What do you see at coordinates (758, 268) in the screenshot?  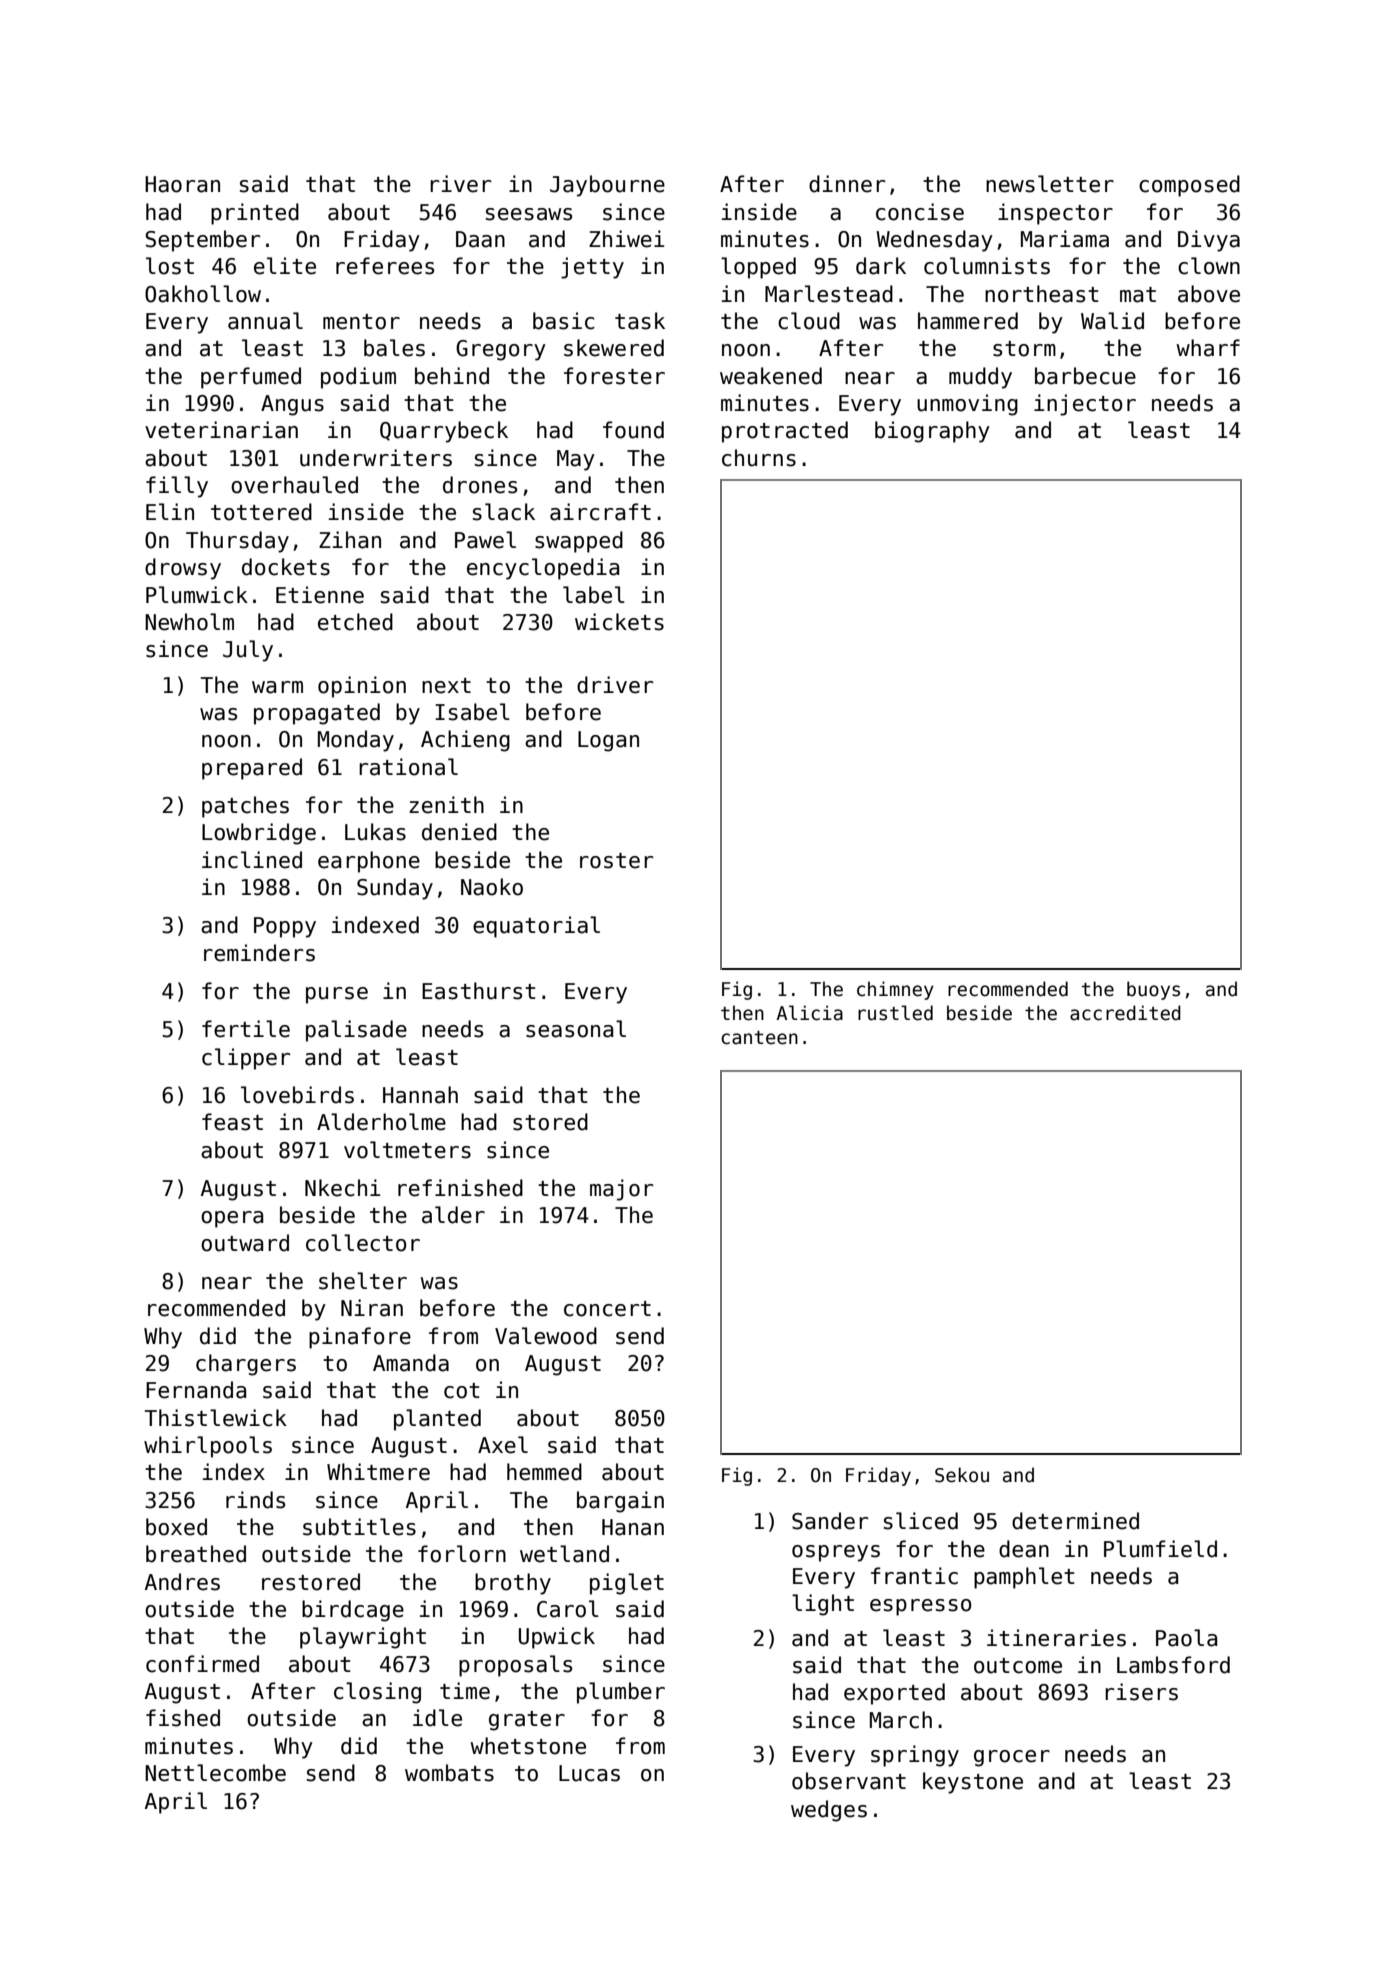 I see `lopped` at bounding box center [758, 268].
